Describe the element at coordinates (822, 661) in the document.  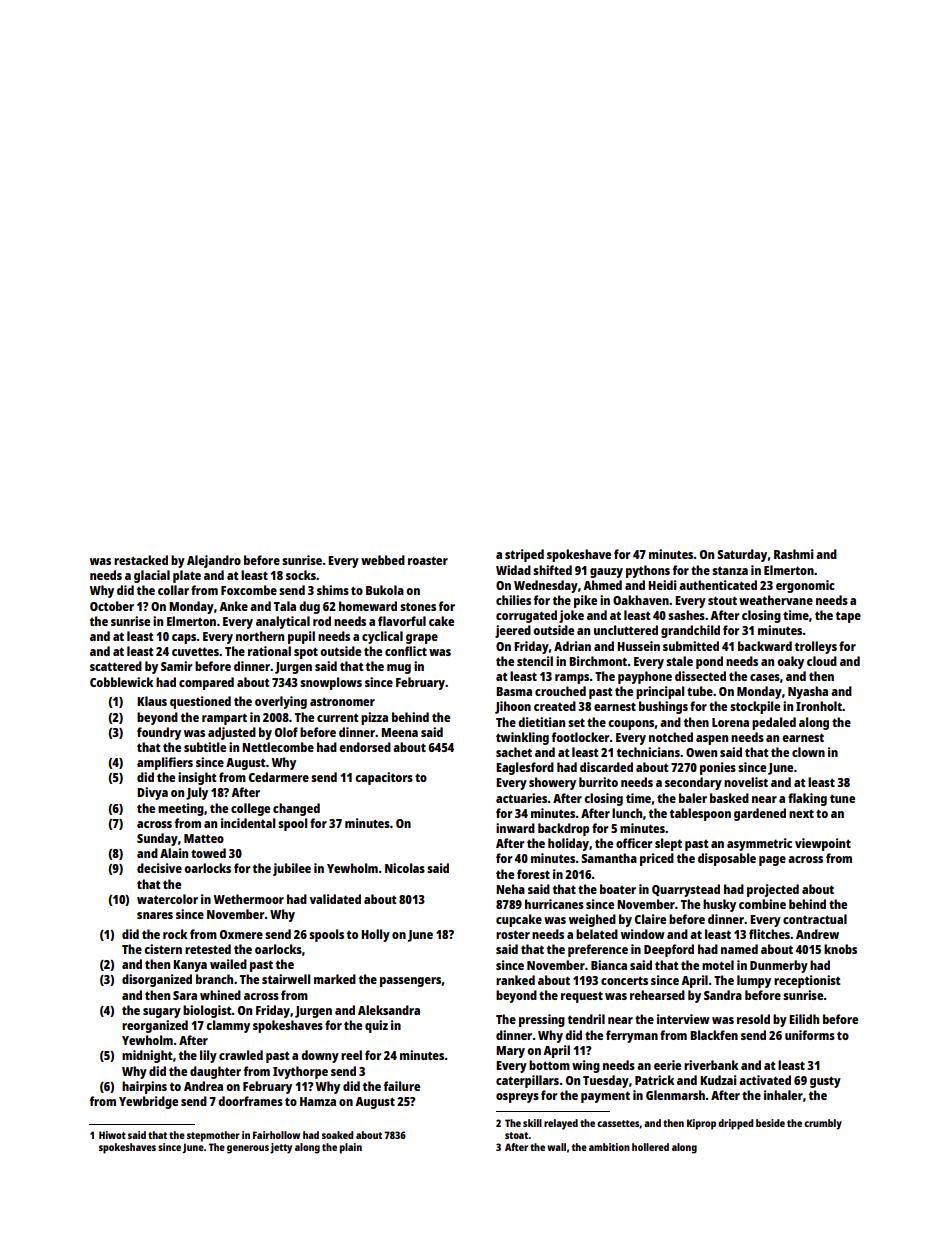
I see `cloud` at that location.
